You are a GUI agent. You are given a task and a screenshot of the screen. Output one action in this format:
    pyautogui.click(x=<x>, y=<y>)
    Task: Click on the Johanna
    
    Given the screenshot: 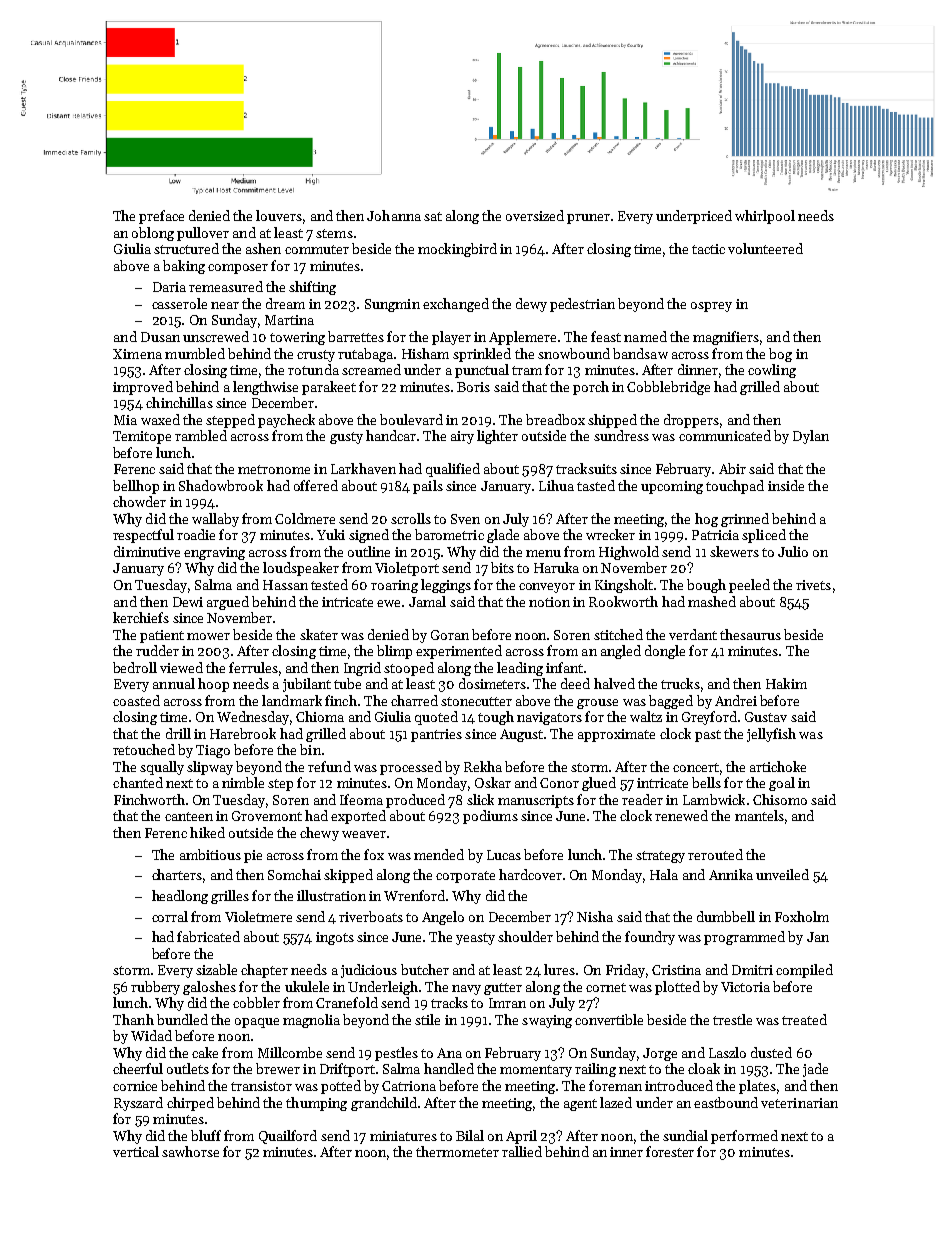 What is the action you would take?
    pyautogui.click(x=394, y=215)
